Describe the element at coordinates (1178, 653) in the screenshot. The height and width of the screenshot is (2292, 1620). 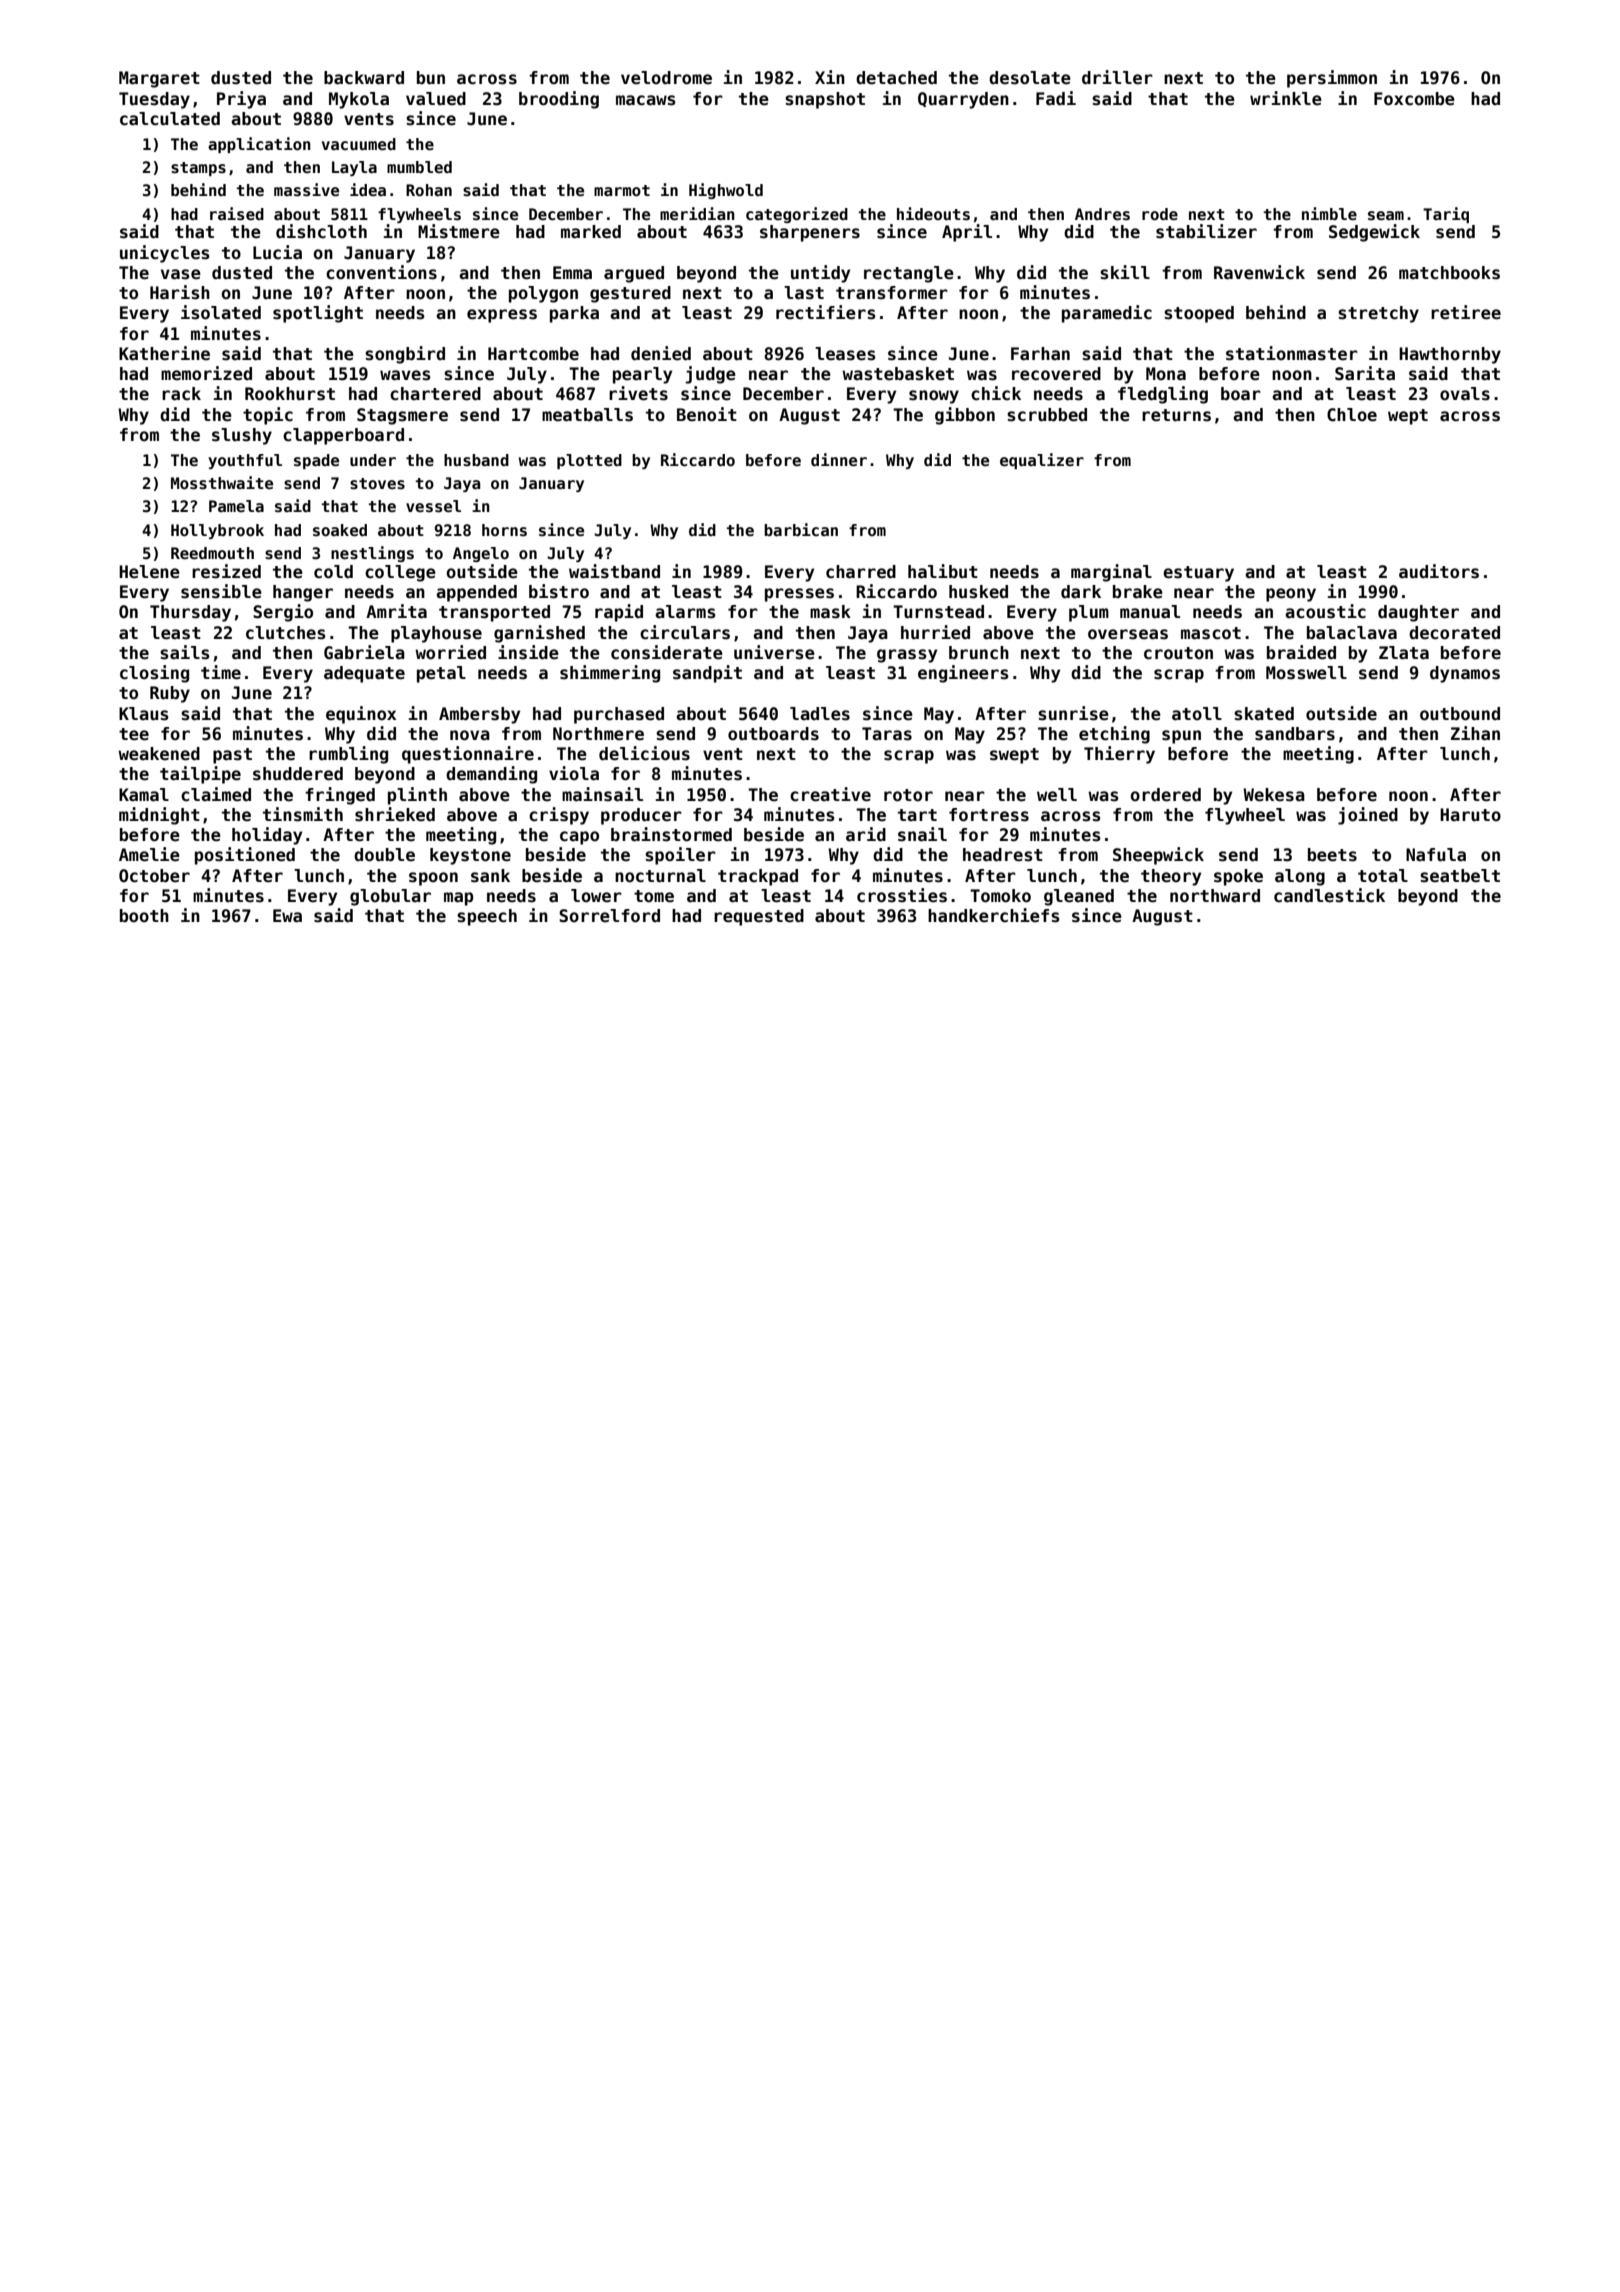
I see `crouton` at that location.
